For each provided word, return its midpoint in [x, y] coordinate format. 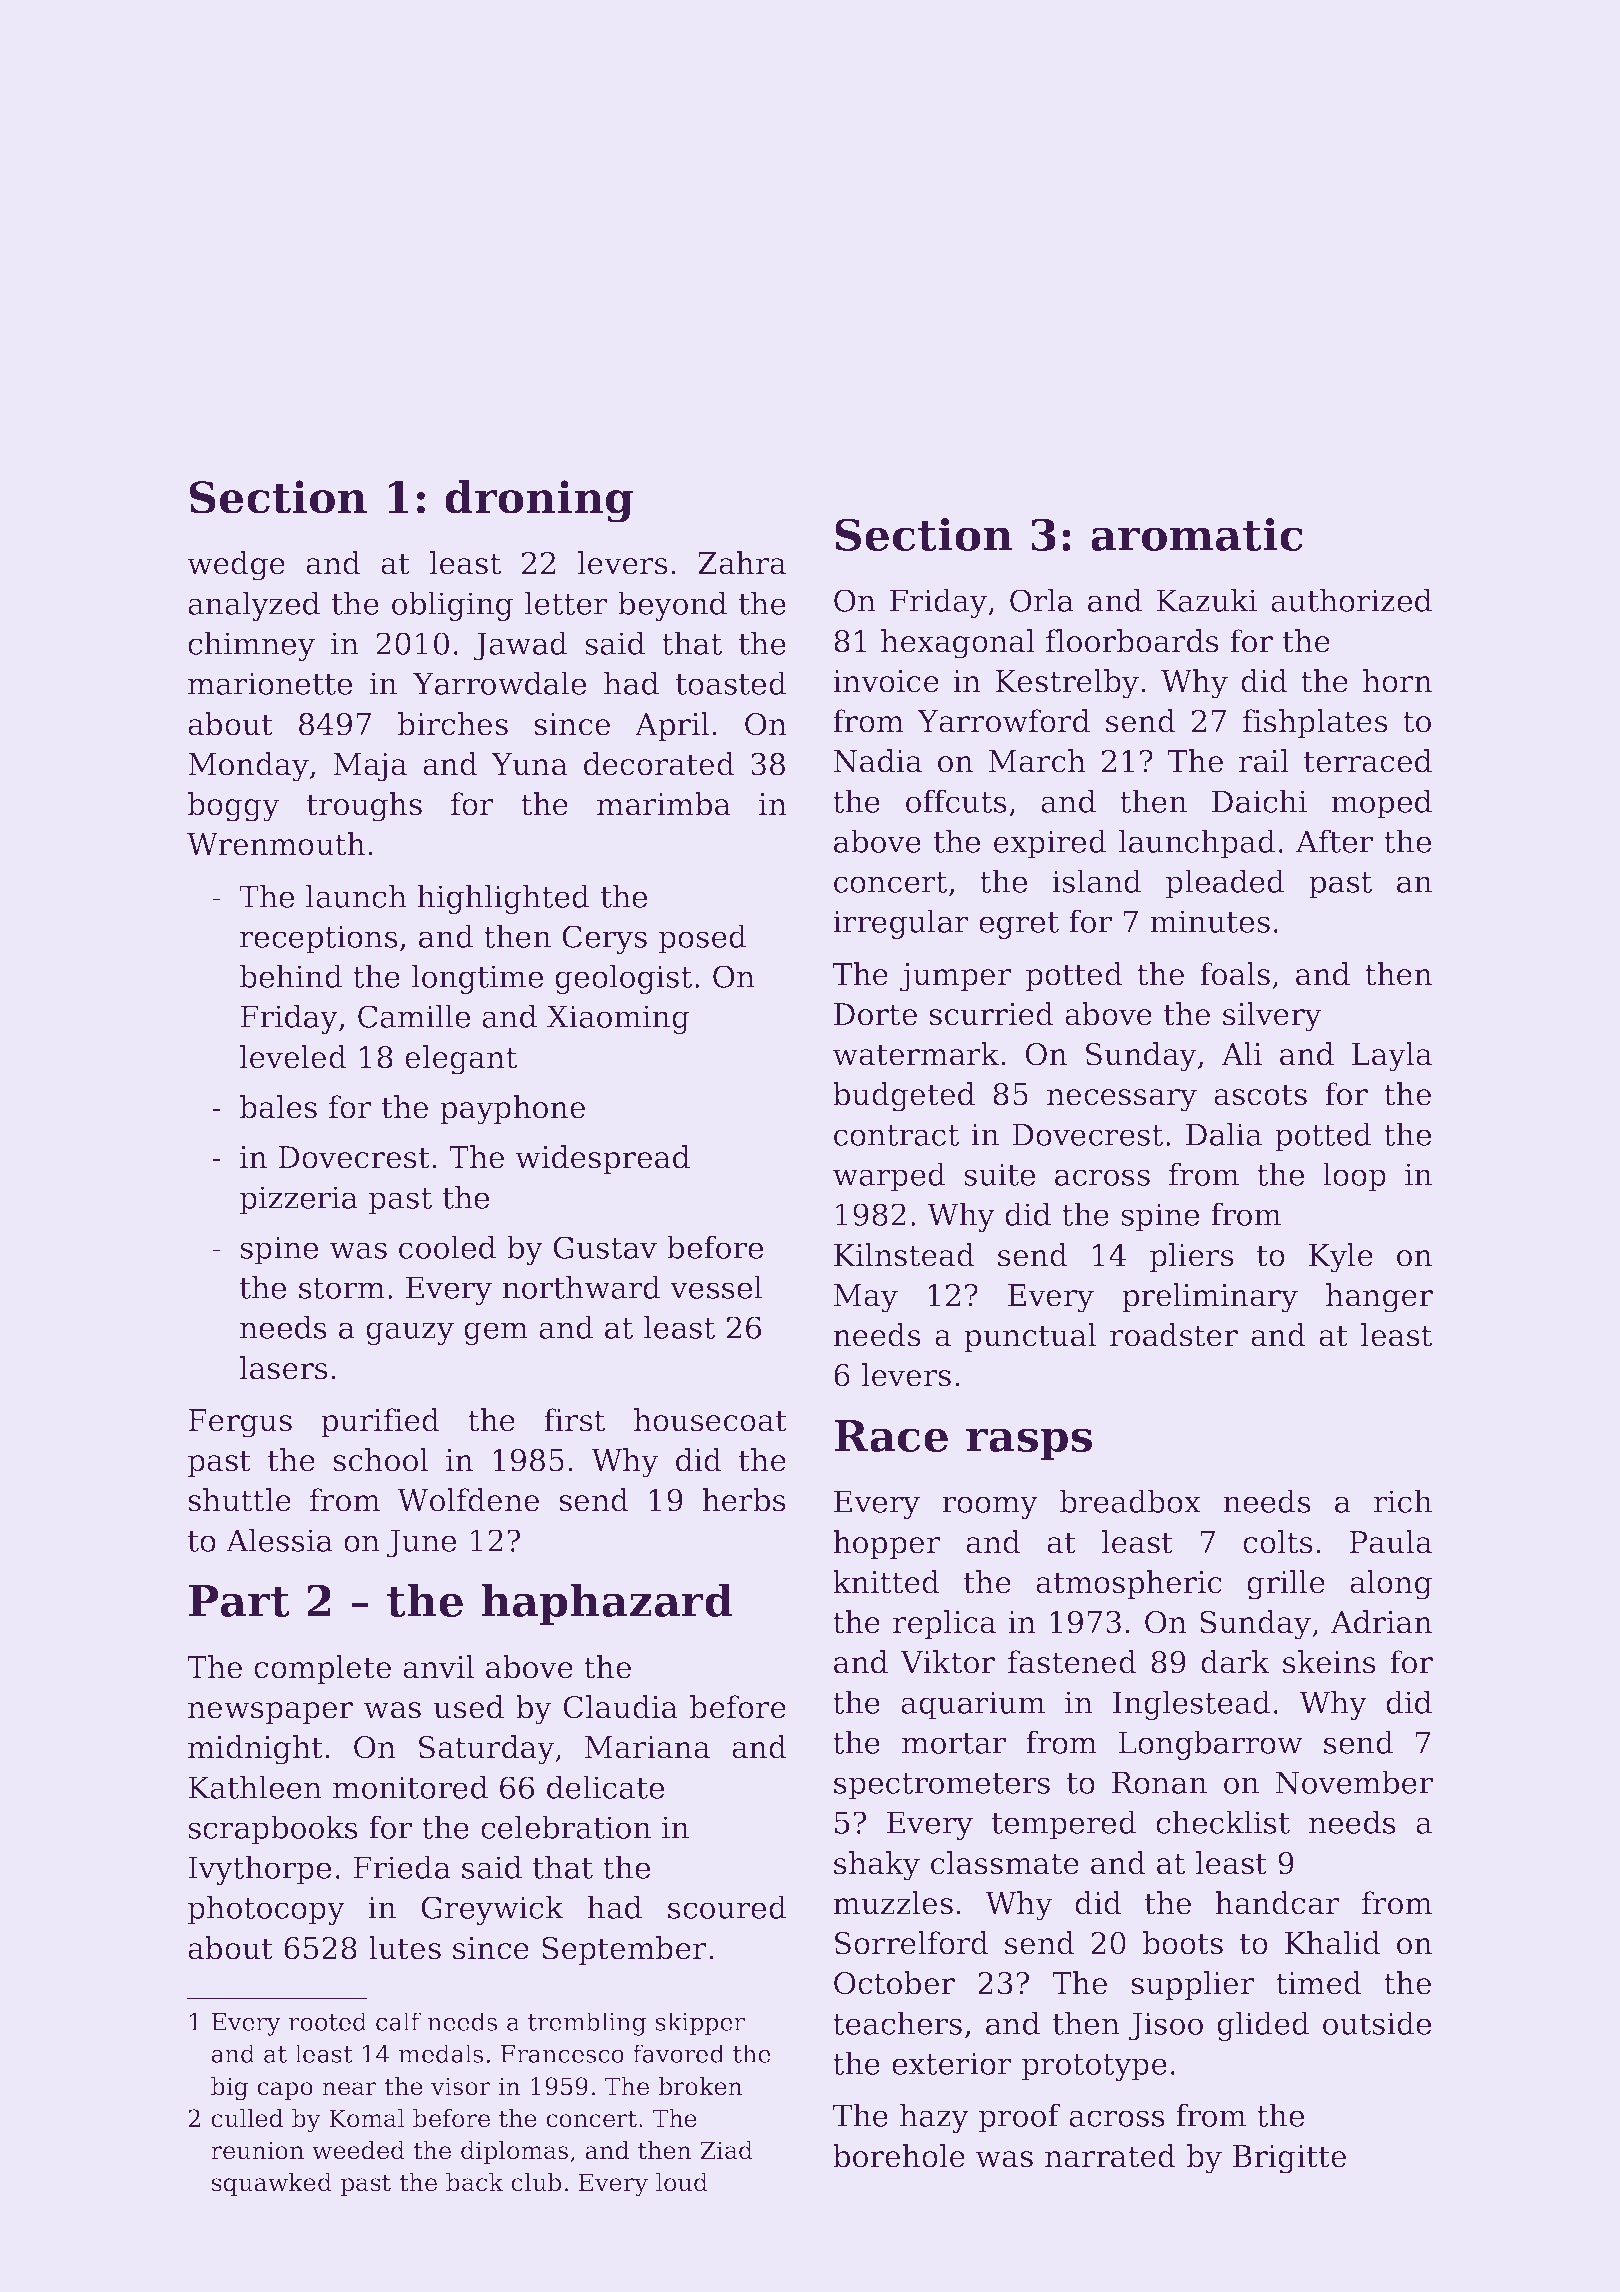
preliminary [1210, 1298]
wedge [236, 566]
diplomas [514, 2152]
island [1097, 881]
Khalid [1333, 1943]
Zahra [742, 563]
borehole [899, 2156]
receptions [319, 939]
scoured [727, 1907]
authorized [1351, 600]
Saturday [487, 1750]
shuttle [239, 1500]
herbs [744, 1500]
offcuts [956, 801]
